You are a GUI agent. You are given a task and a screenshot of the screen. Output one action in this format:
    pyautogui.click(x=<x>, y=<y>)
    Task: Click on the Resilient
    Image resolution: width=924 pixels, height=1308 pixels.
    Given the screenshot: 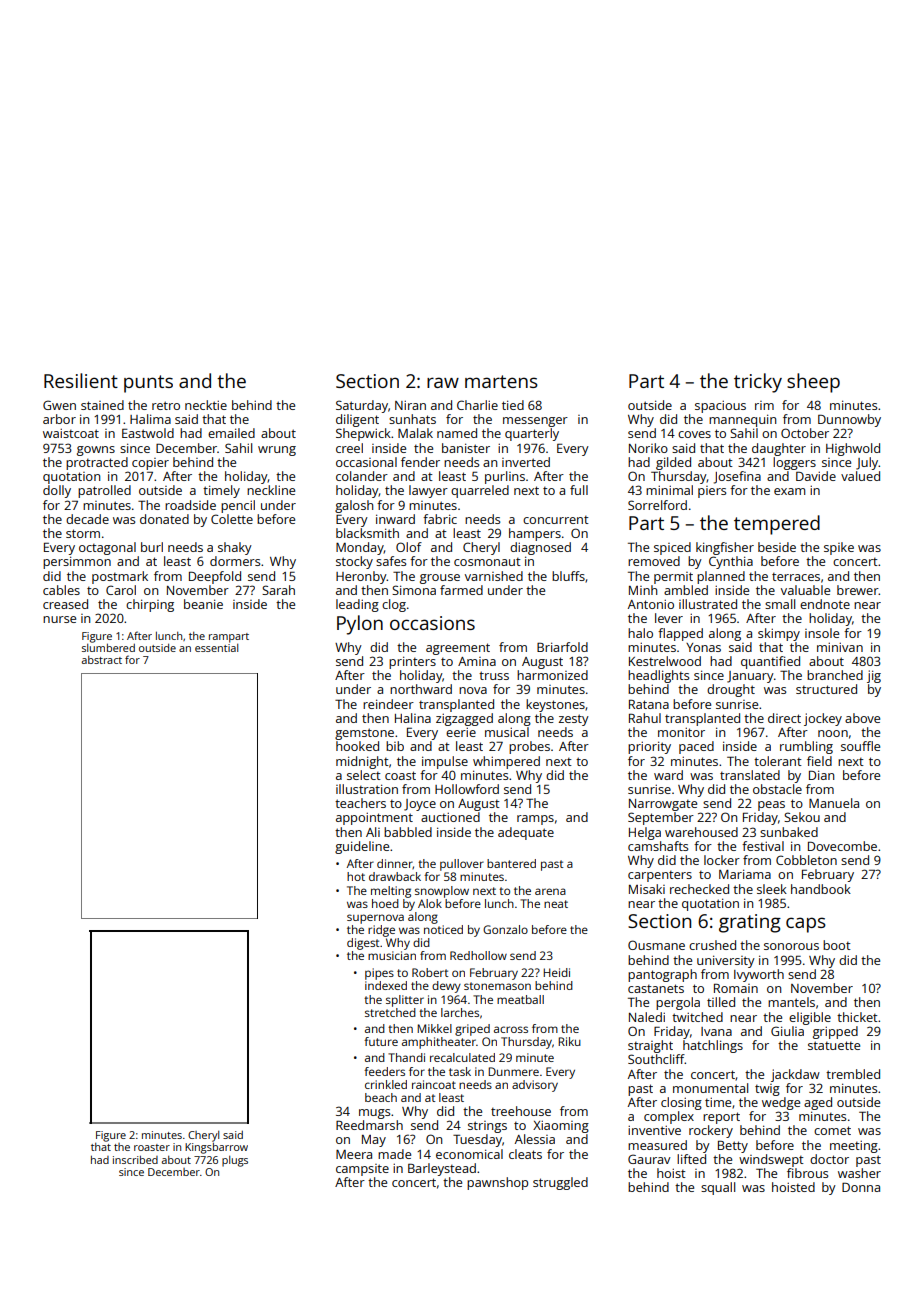 What is the action you would take?
    pyautogui.click(x=81, y=380)
